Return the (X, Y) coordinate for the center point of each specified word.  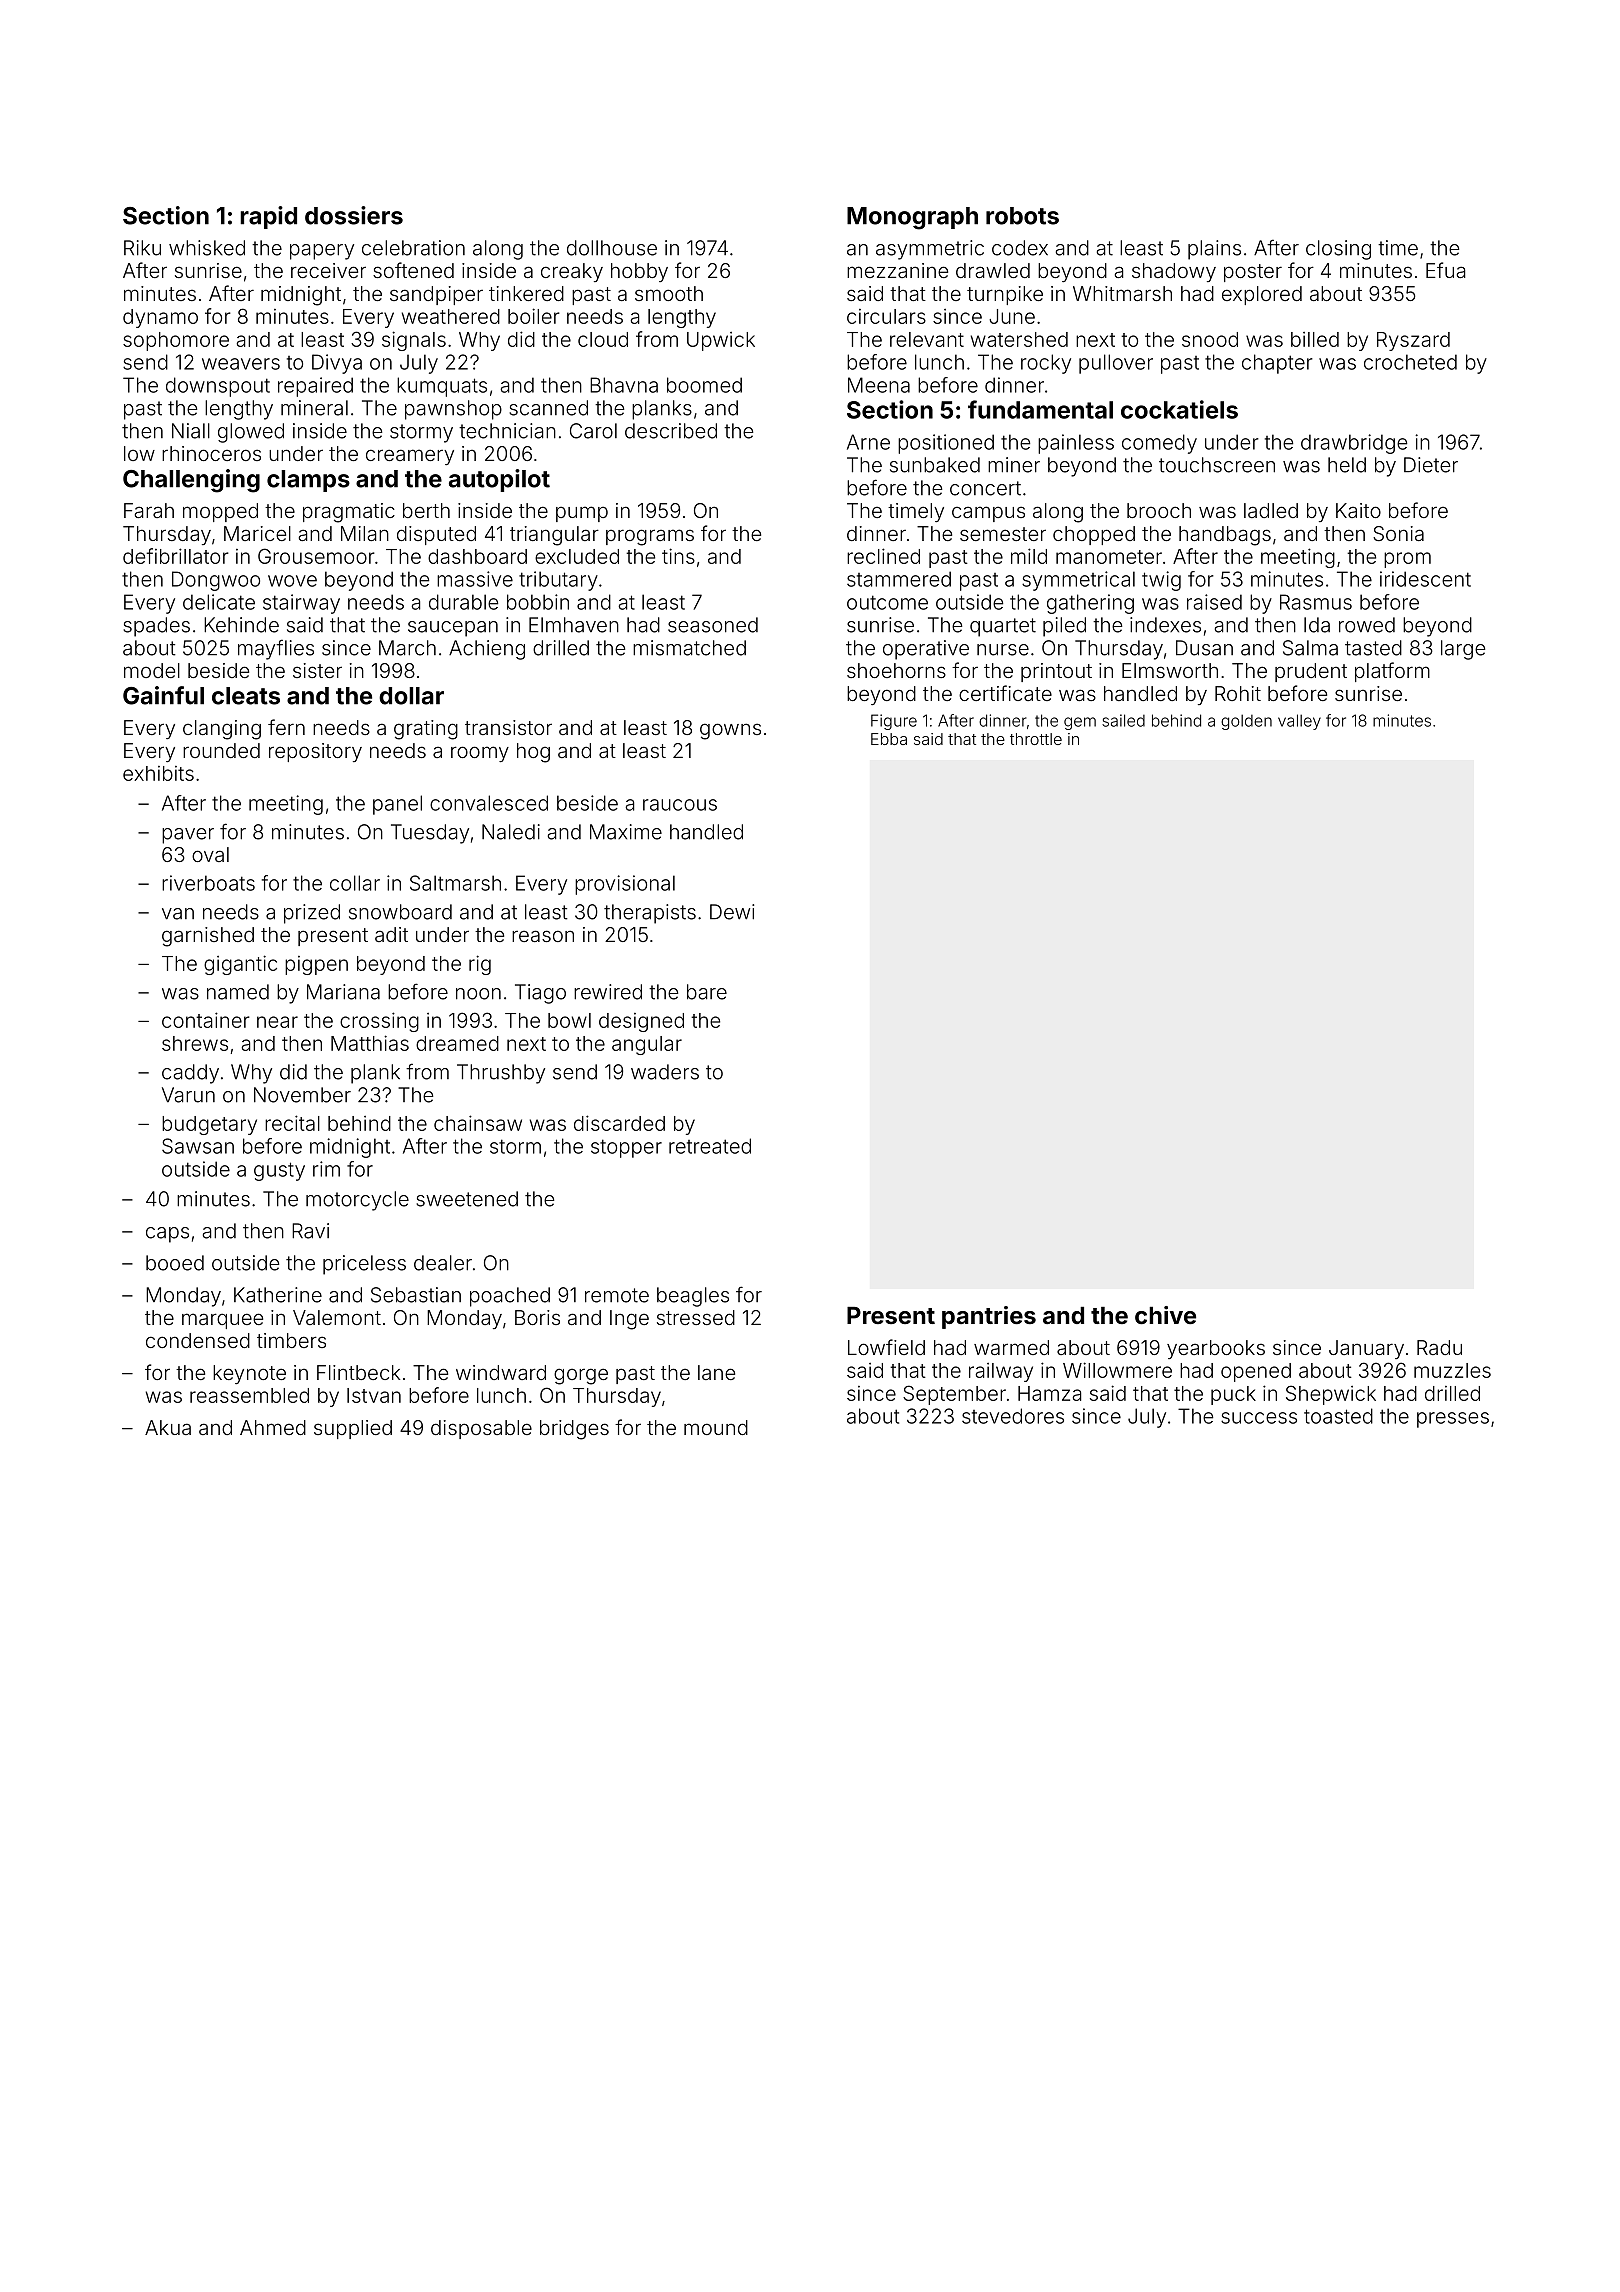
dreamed (457, 1043)
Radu (1439, 1347)
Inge (629, 1320)
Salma (1310, 648)
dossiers (354, 215)
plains (1214, 250)
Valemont (337, 1317)
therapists (650, 914)
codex (1020, 248)
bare (707, 992)
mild (1029, 556)
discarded (619, 1123)
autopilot (499, 480)
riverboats (208, 883)
